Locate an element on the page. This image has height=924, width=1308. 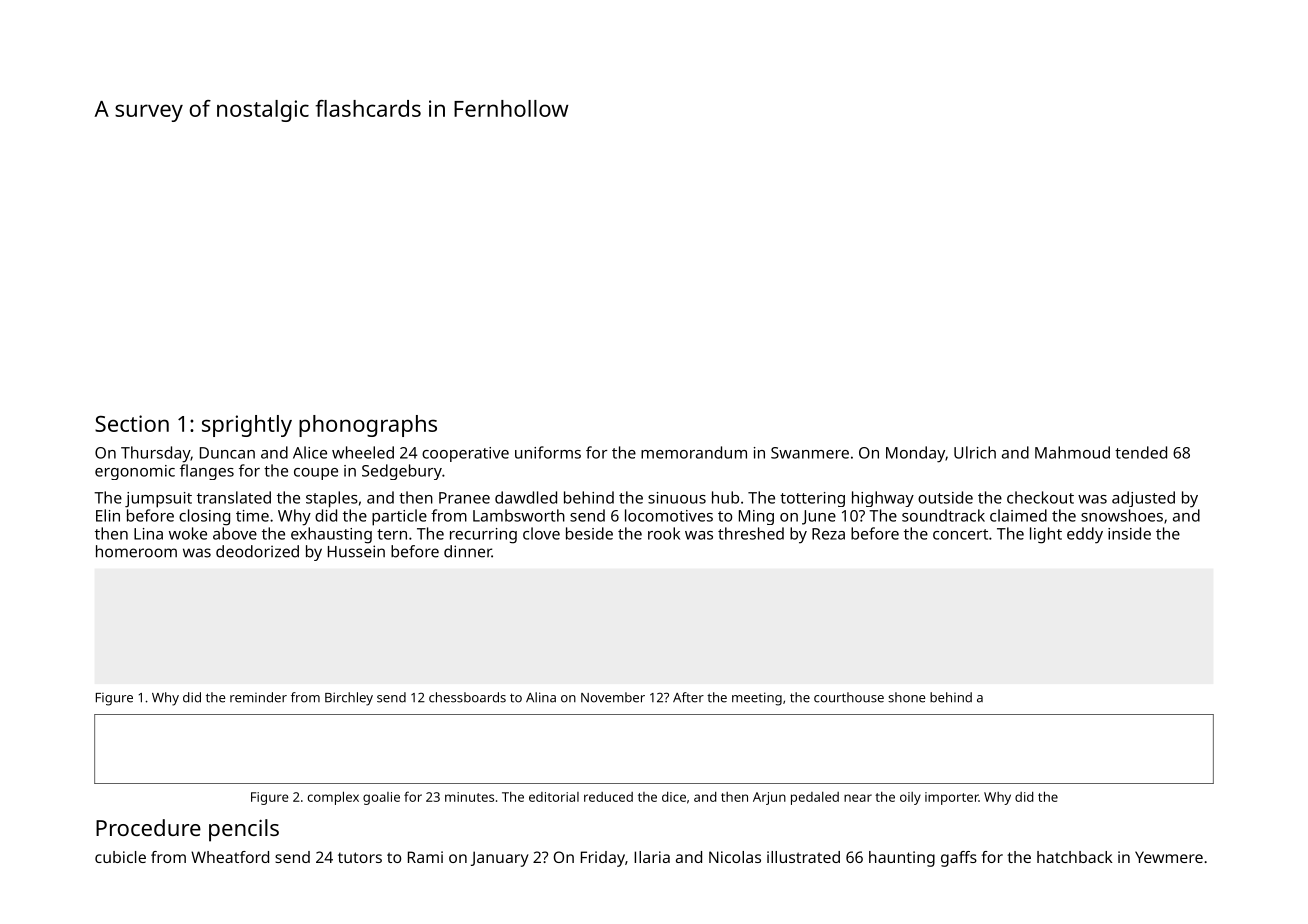
dinner is located at coordinates (468, 551).
